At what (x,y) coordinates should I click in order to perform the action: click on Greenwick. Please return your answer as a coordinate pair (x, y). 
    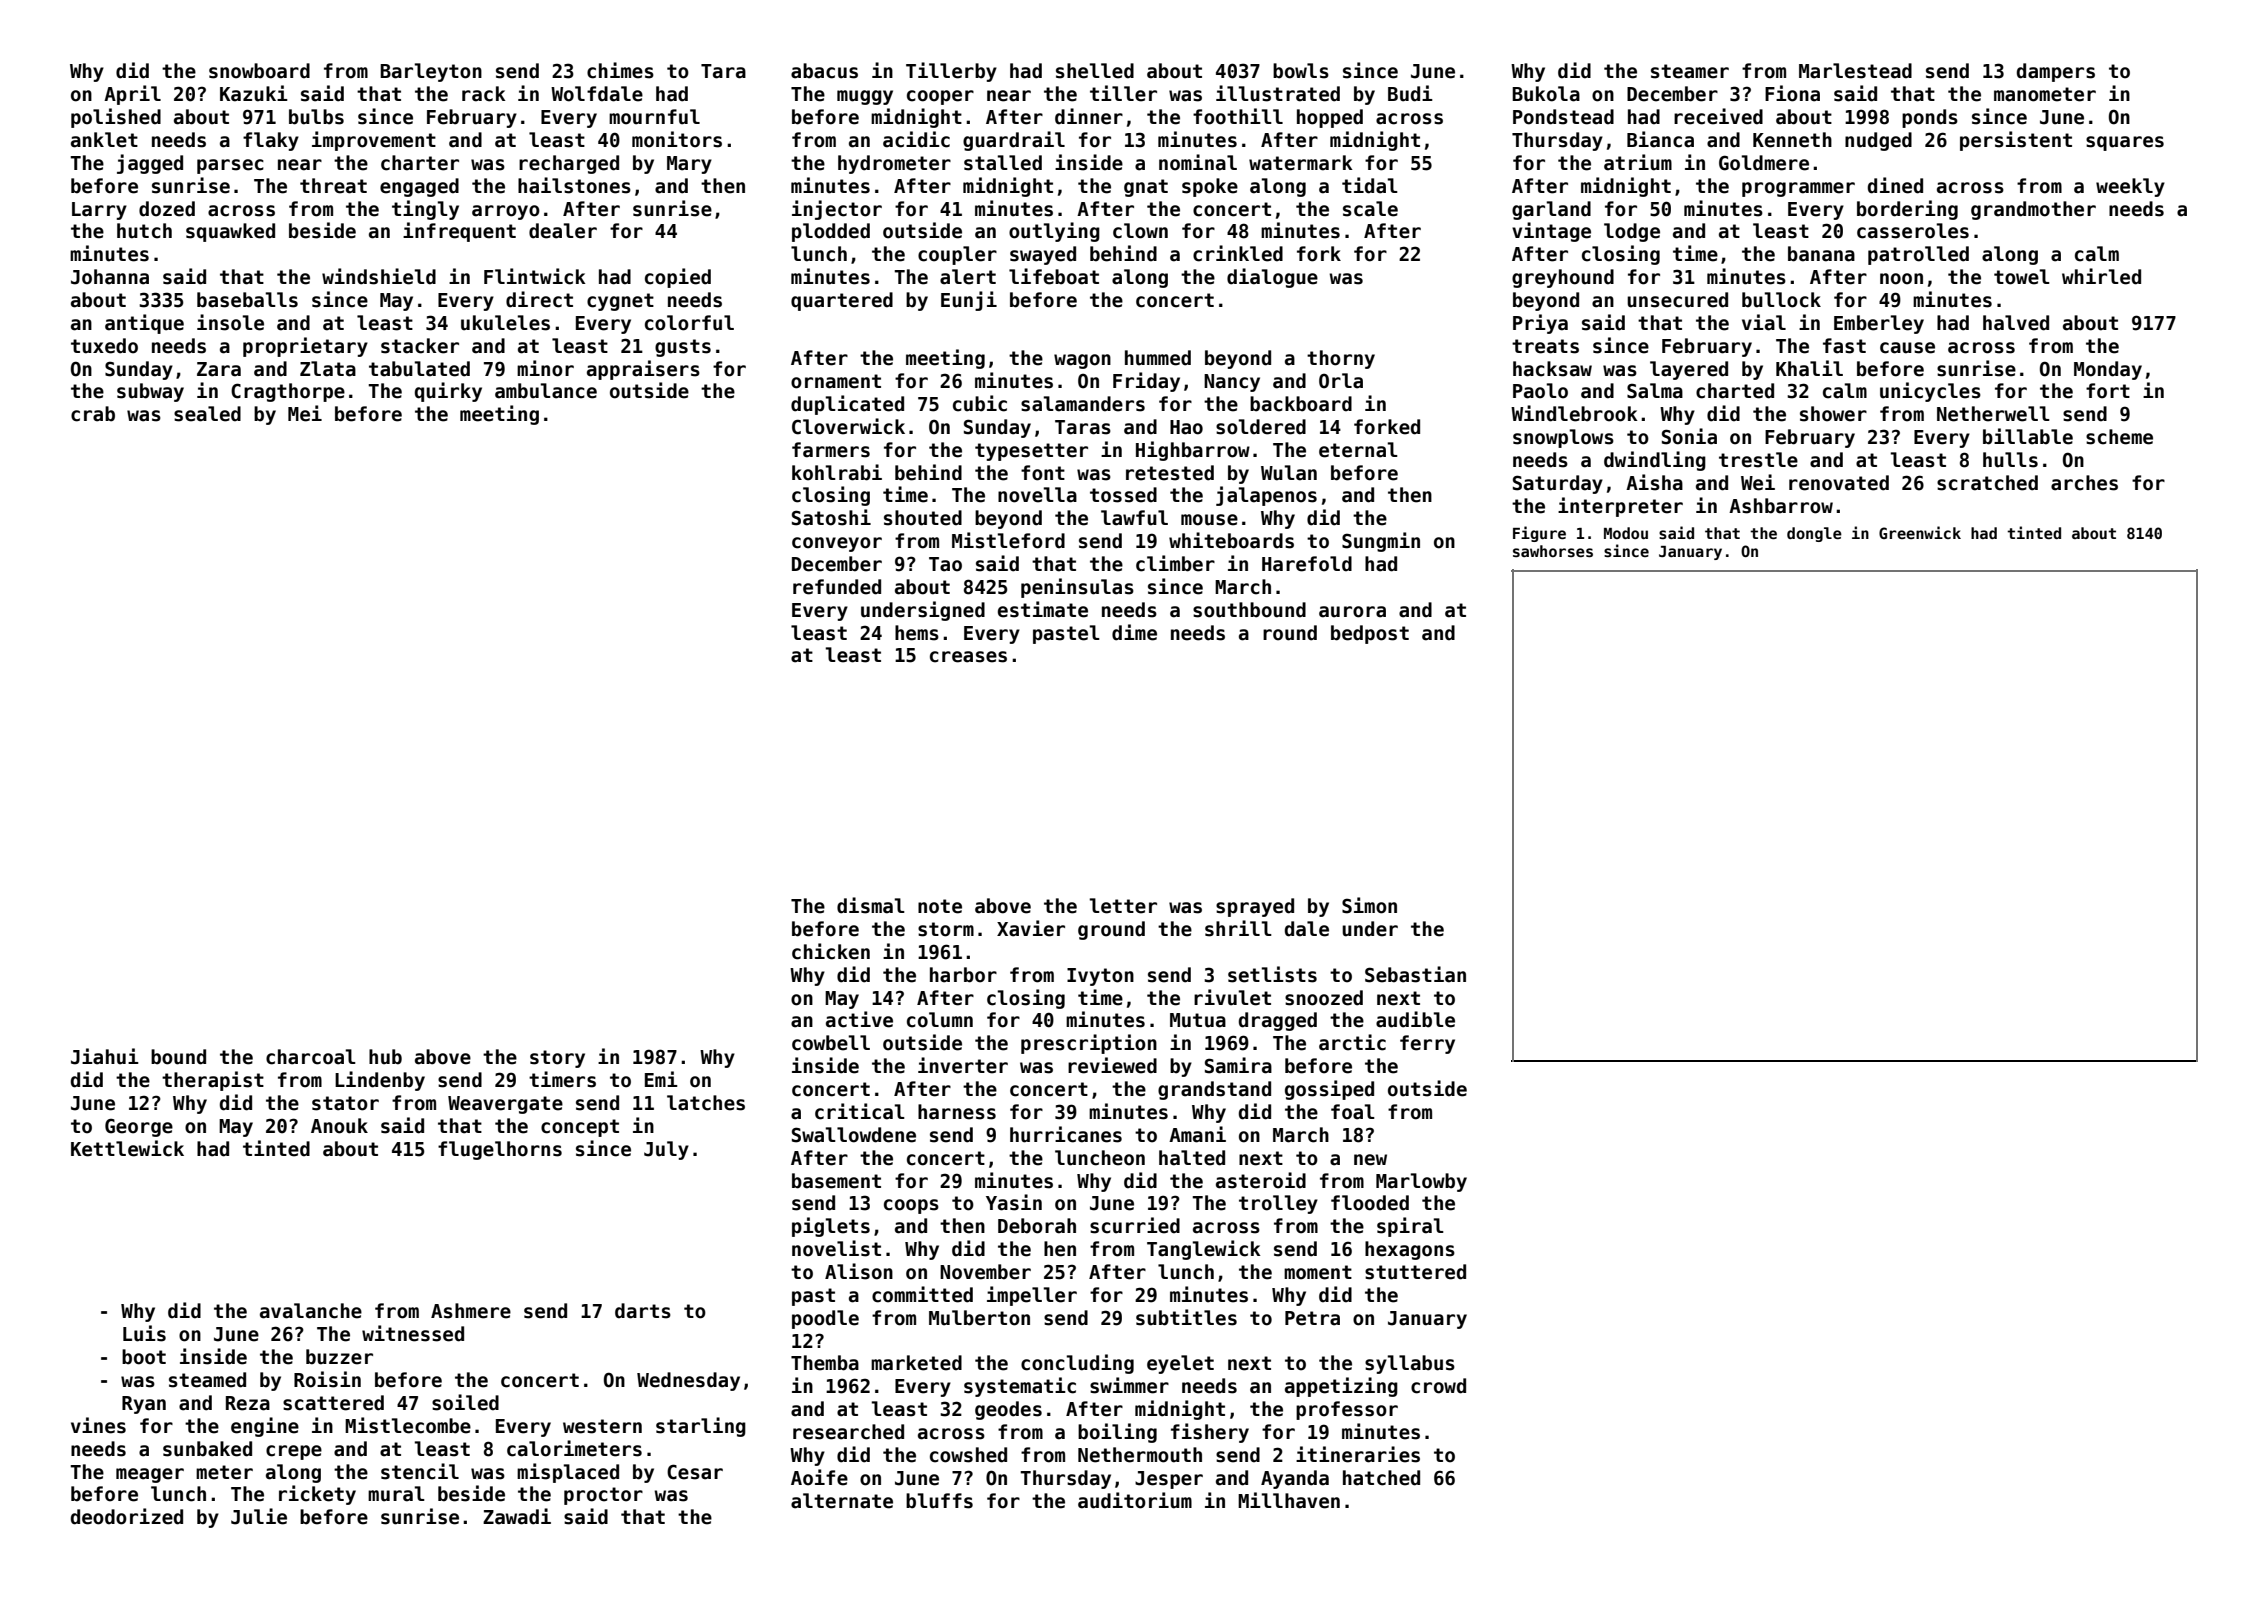
    Looking at the image, I should click on (1920, 532).
